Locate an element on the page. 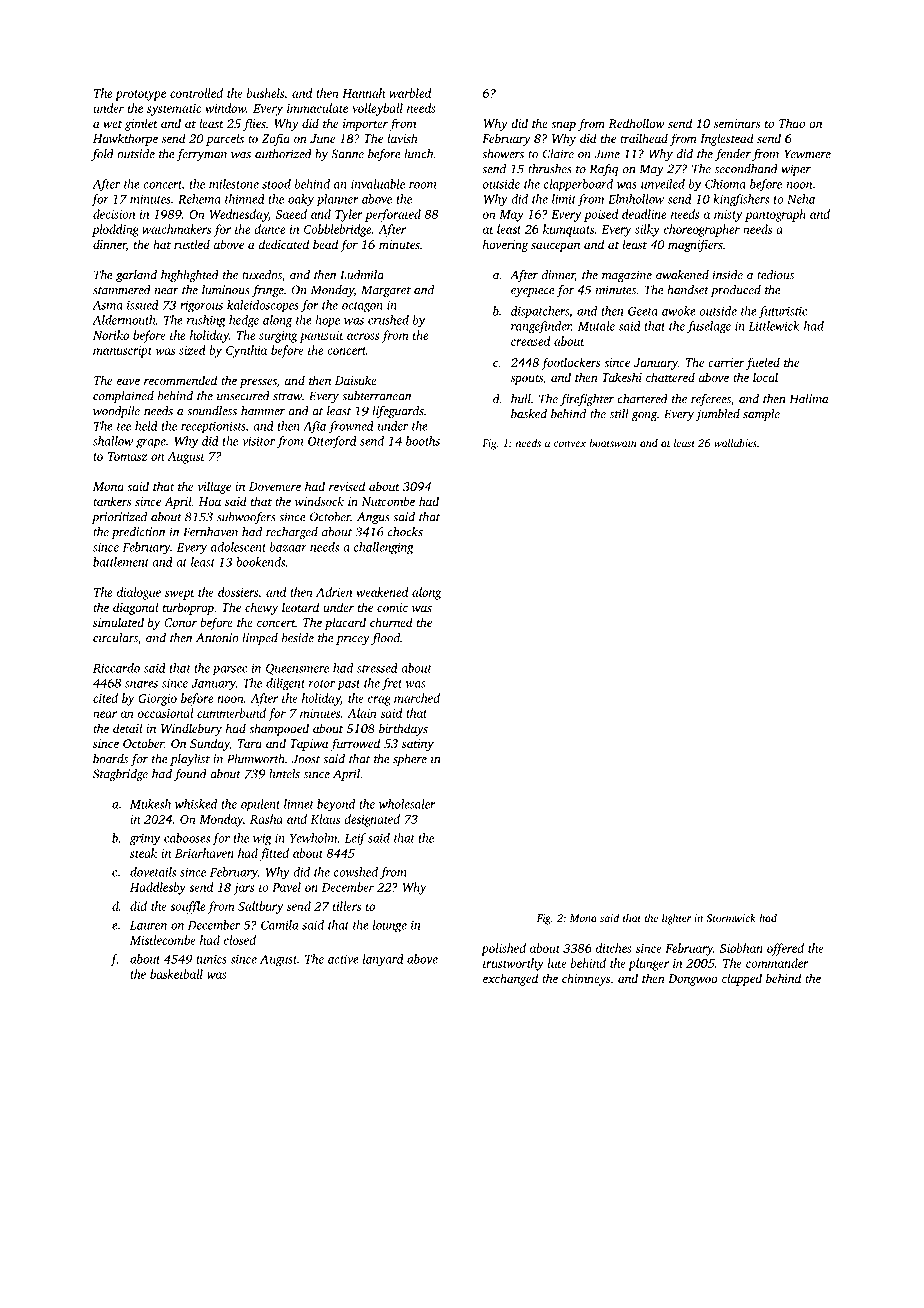 The height and width of the document is (1308, 924). fret is located at coordinates (392, 684).
